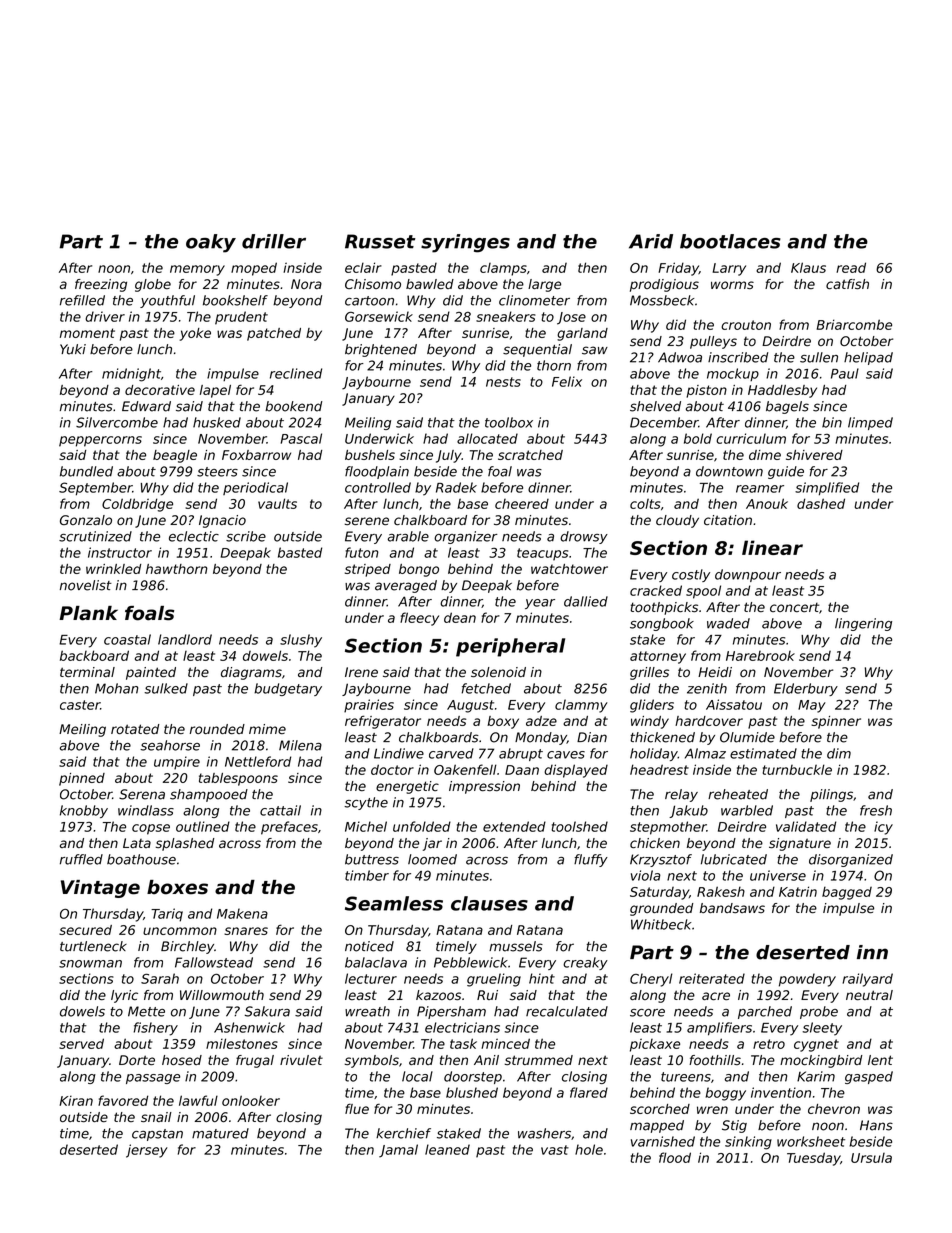 This screenshot has width=952, height=1233. What do you see at coordinates (296, 373) in the screenshot?
I see `reclined` at bounding box center [296, 373].
